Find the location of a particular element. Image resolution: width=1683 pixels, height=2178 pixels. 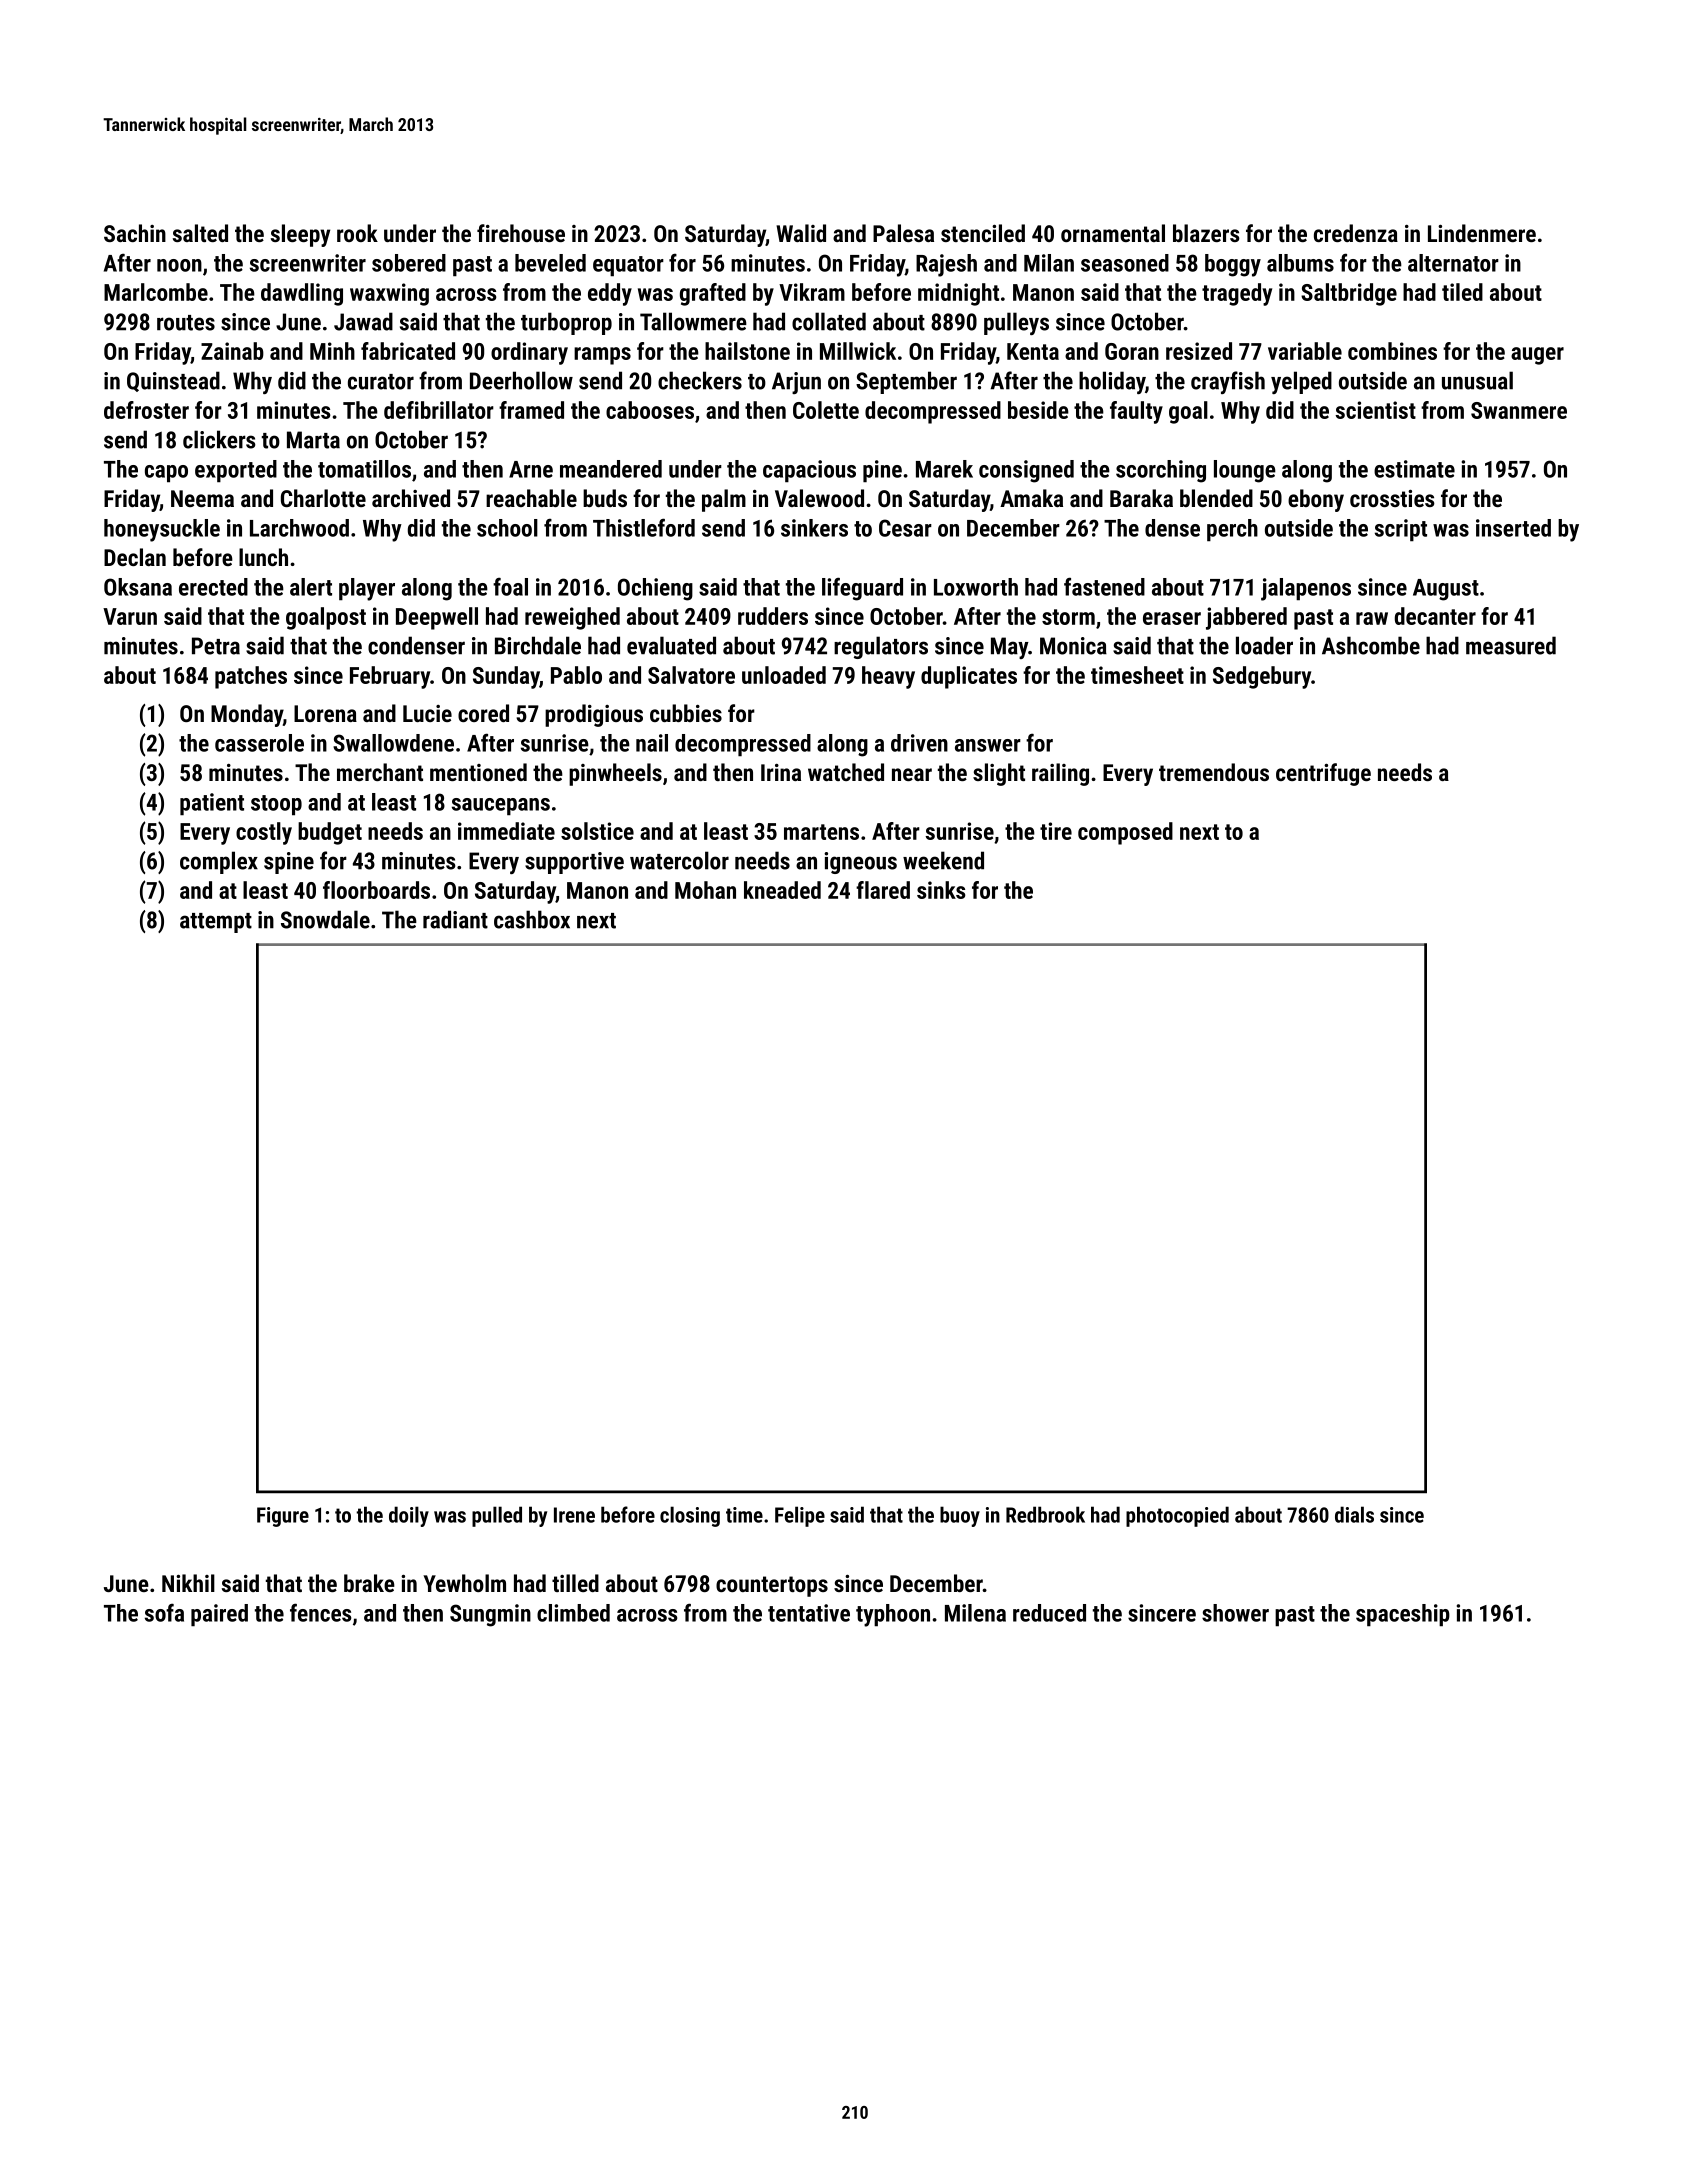

sleepy is located at coordinates (300, 235).
